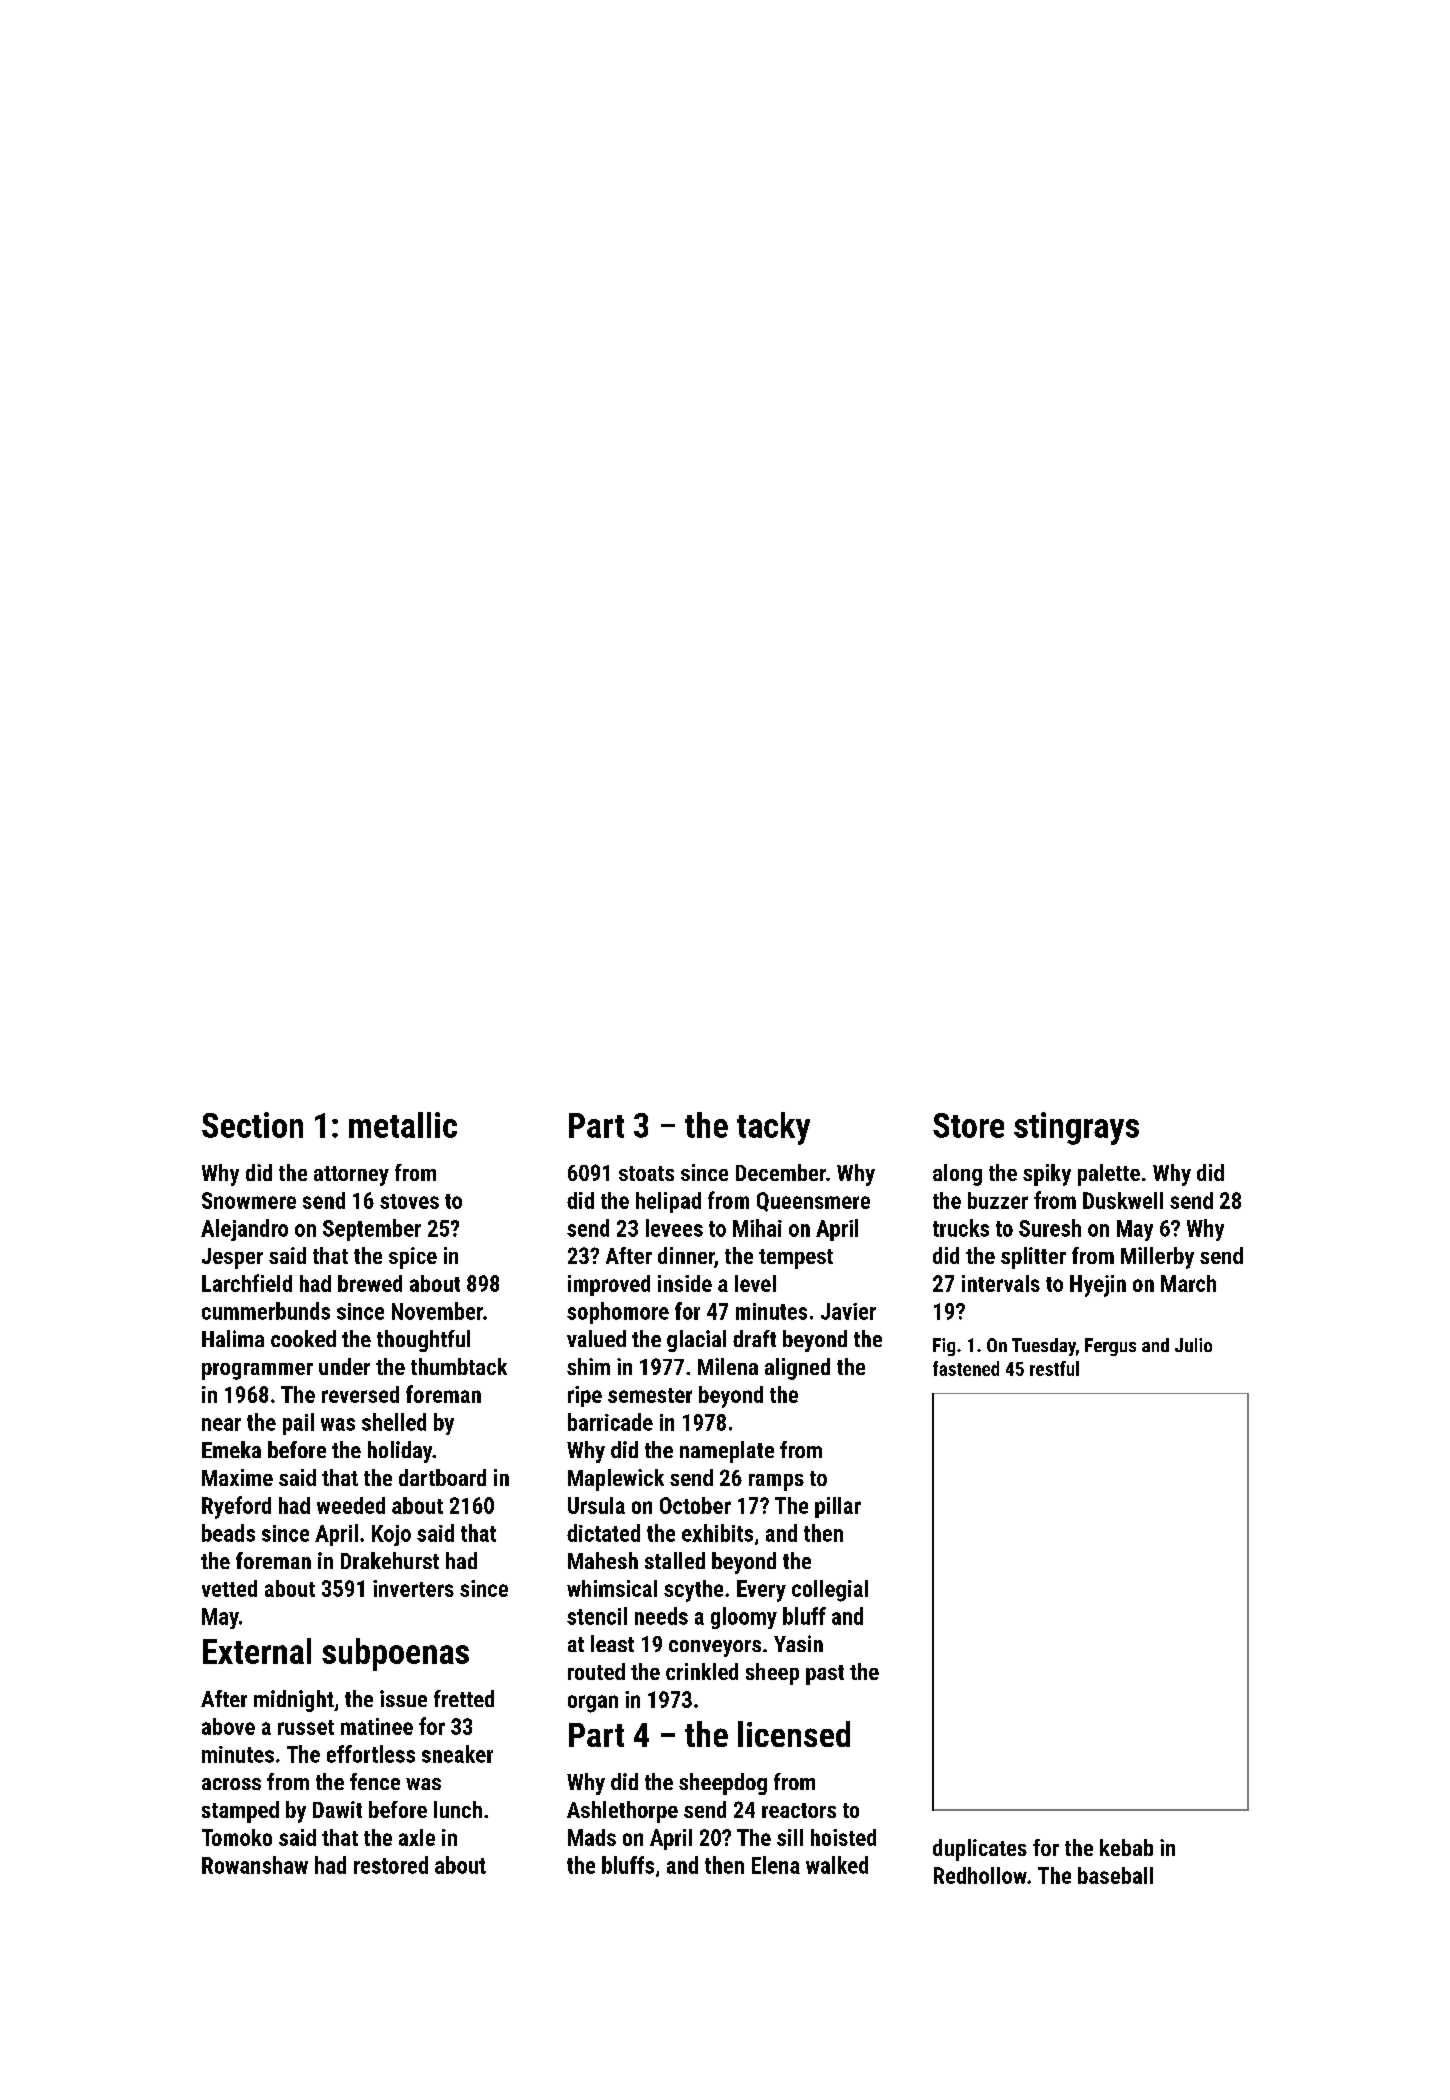 Image resolution: width=1450 pixels, height=2100 pixels. Describe the element at coordinates (592, 1837) in the screenshot. I see `Mads` at that location.
